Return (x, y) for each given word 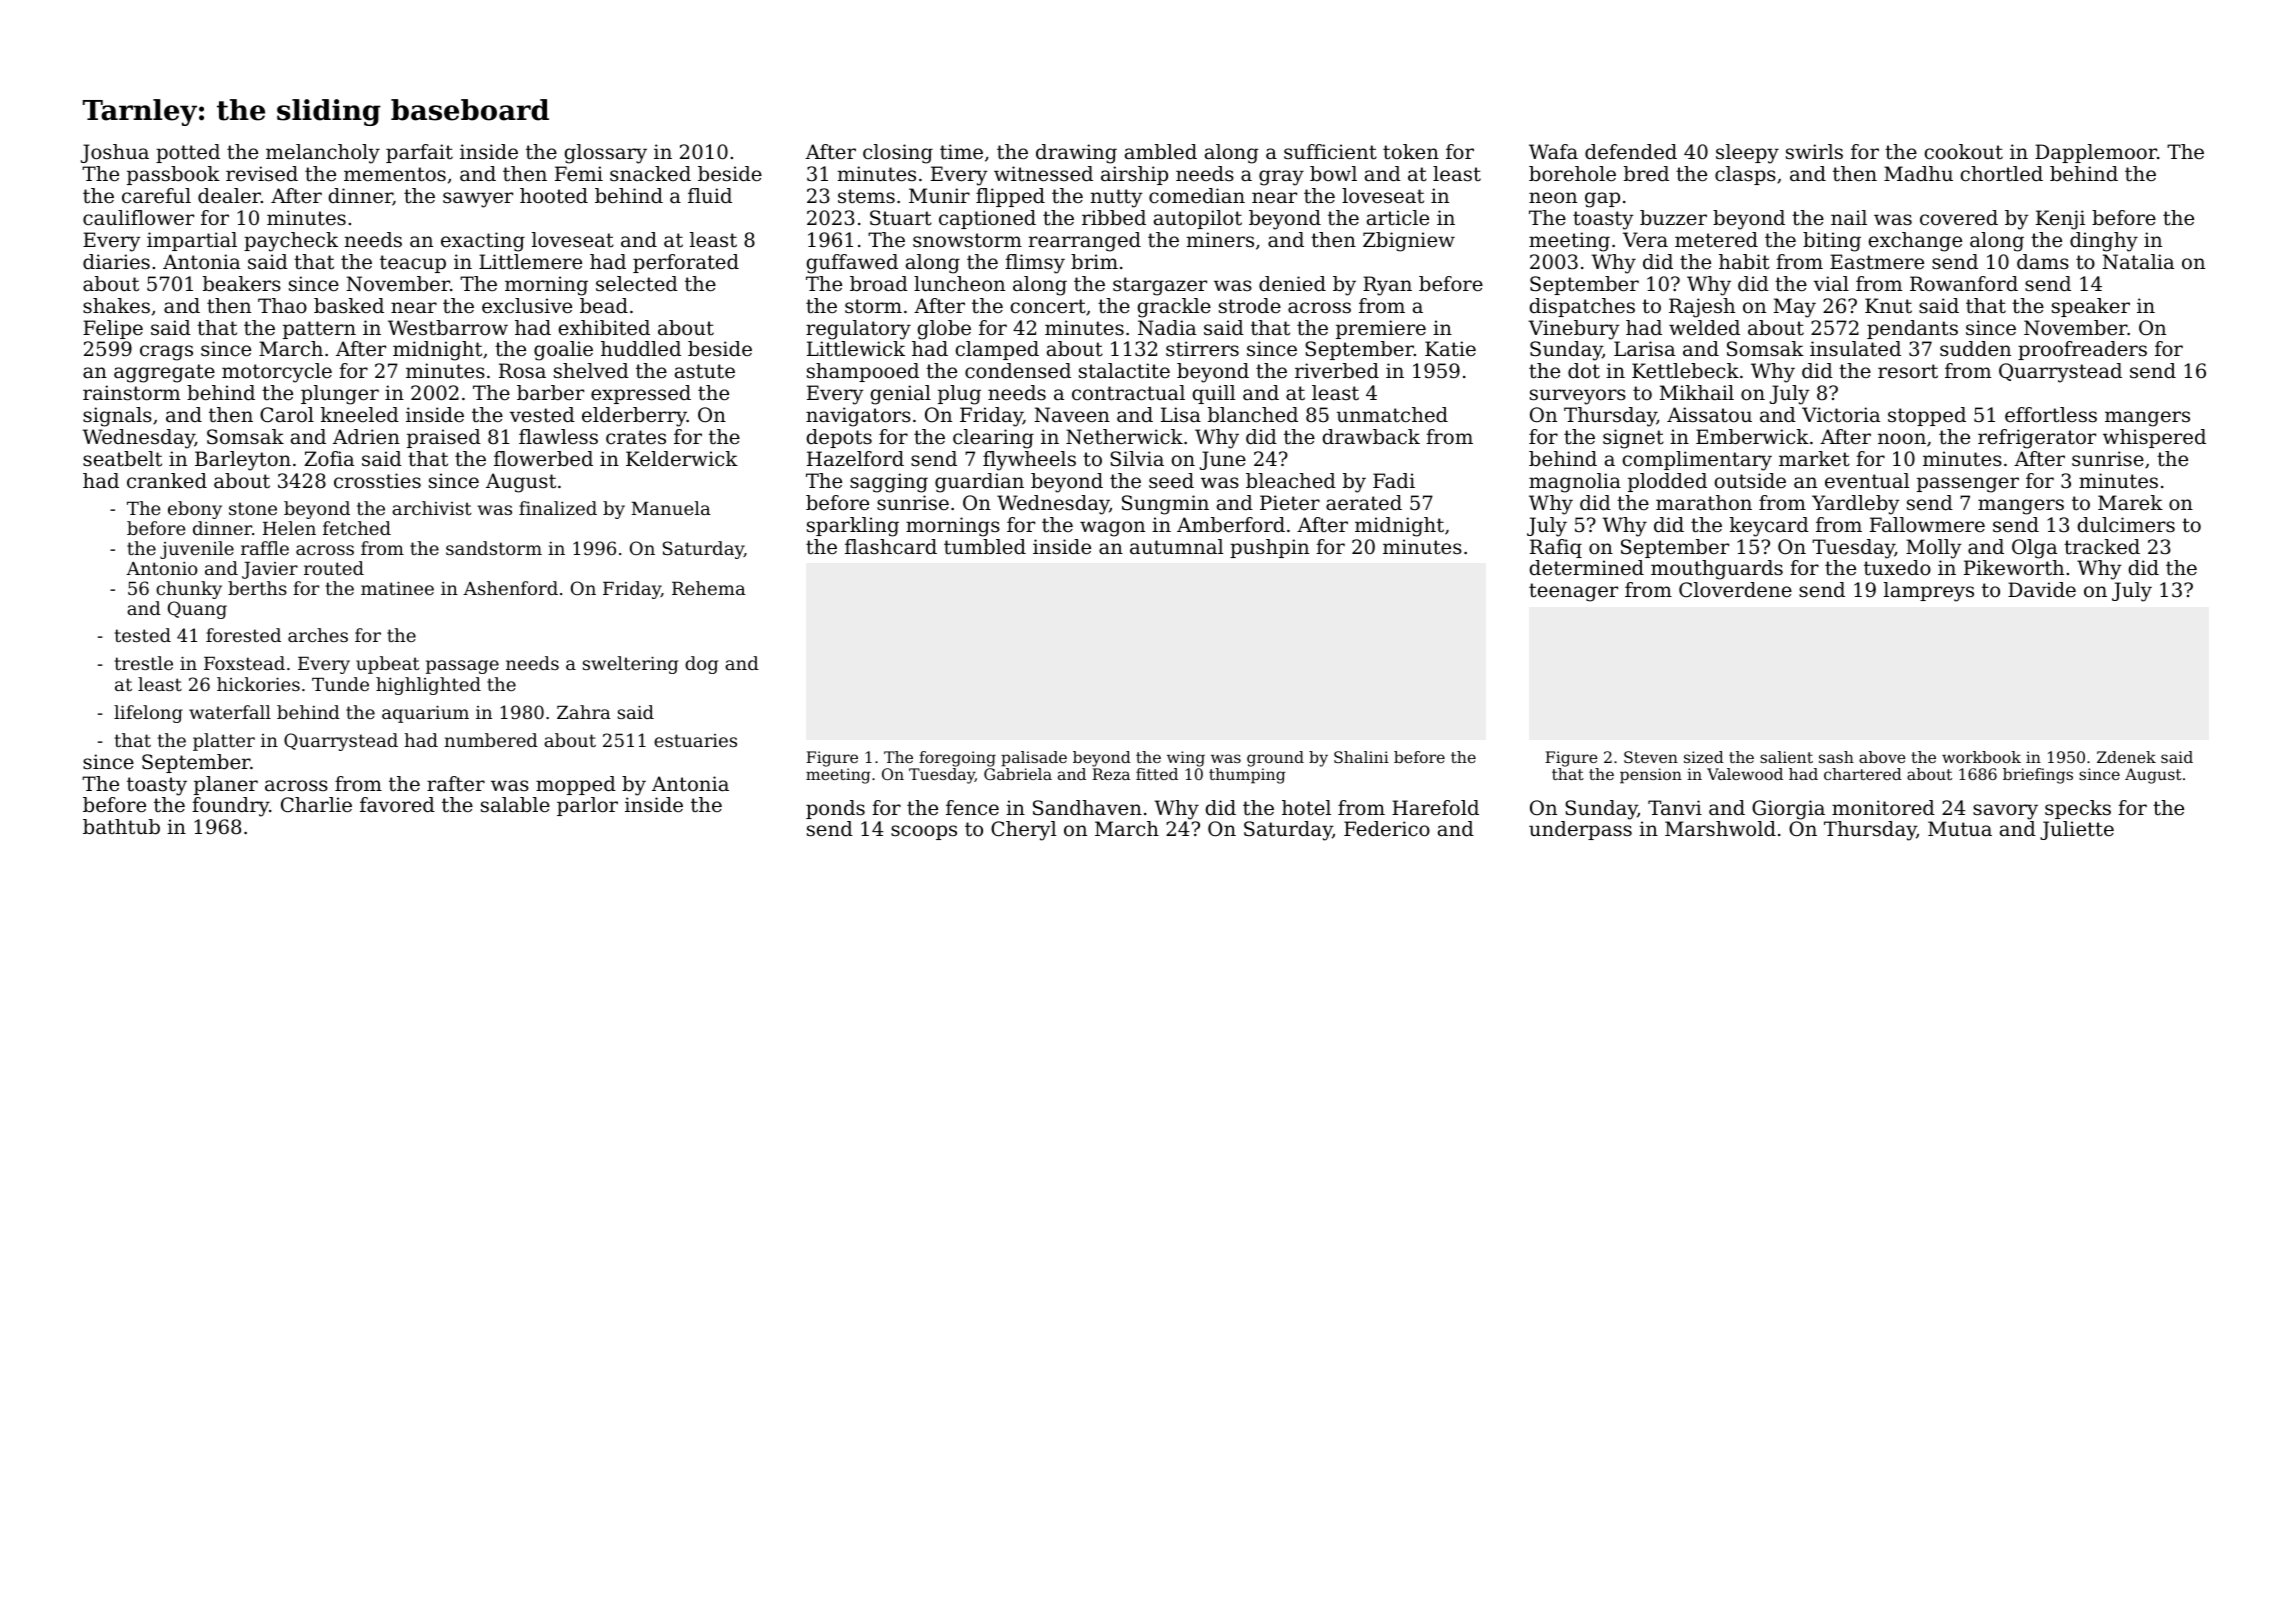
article (1398, 218)
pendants (1912, 329)
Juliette (2077, 830)
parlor (587, 806)
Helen (289, 528)
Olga (2034, 549)
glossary (606, 154)
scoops (924, 832)
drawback (1371, 437)
